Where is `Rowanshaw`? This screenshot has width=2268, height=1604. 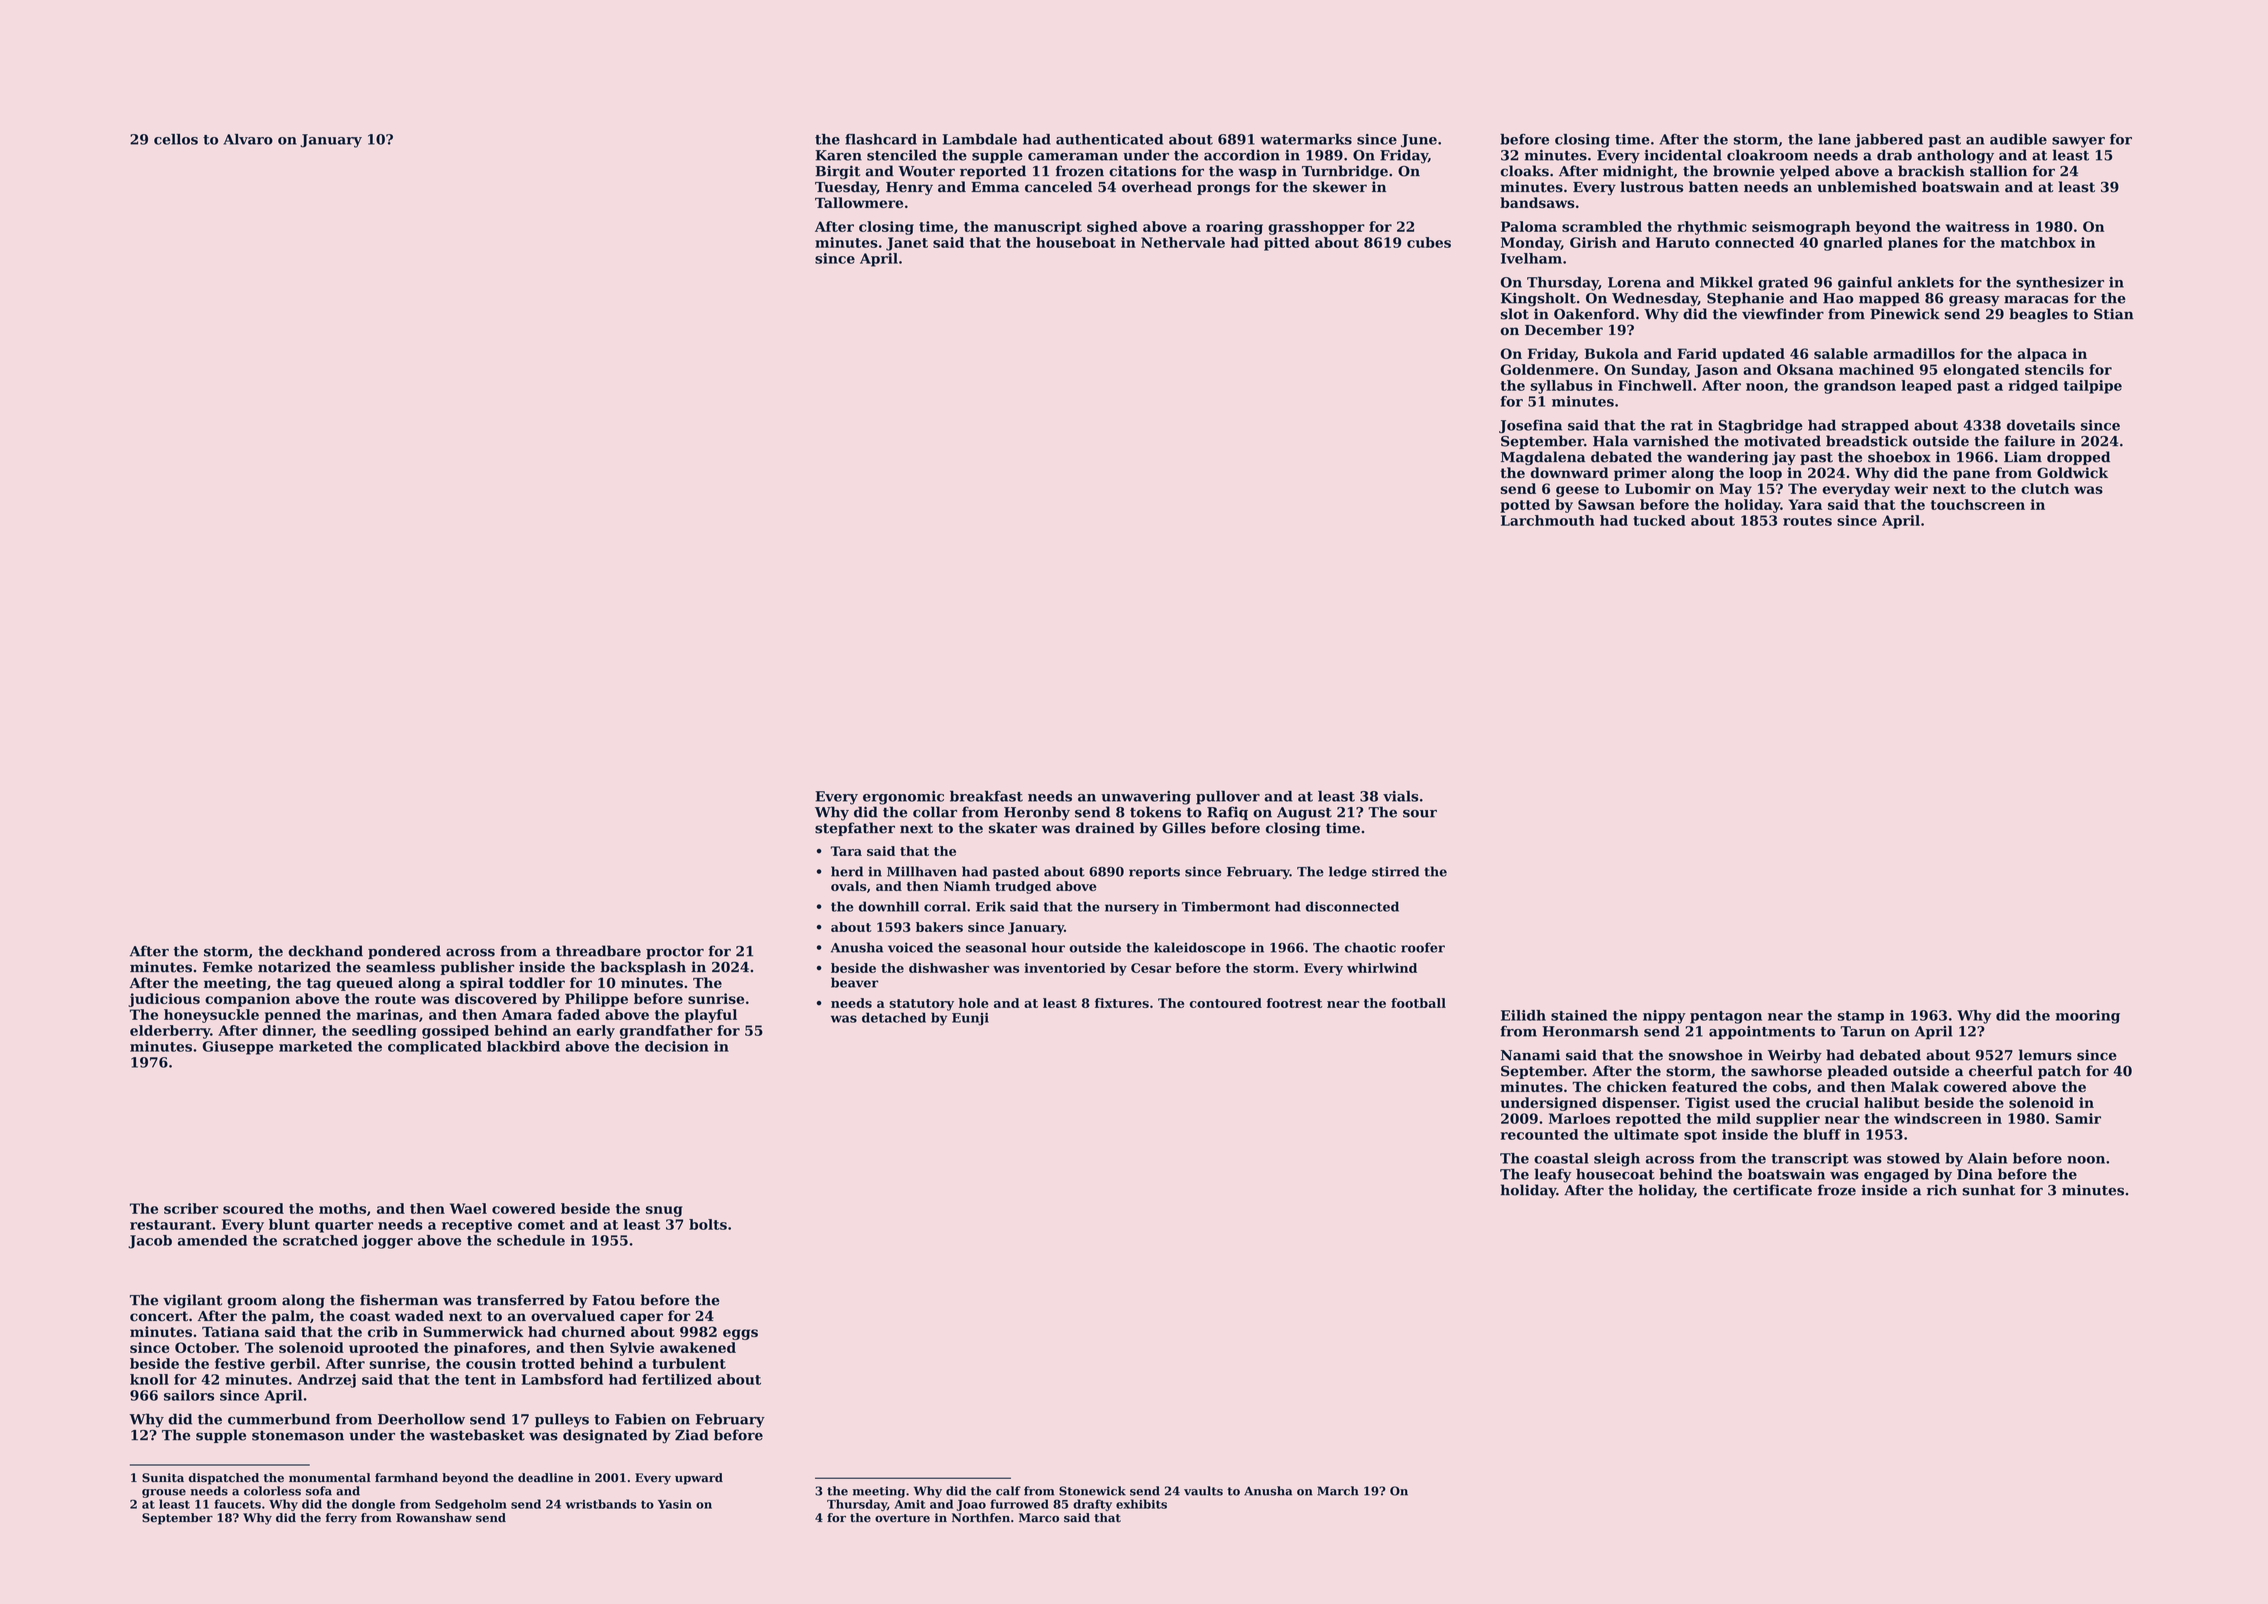
Rowanshaw is located at coordinates (434, 1518).
